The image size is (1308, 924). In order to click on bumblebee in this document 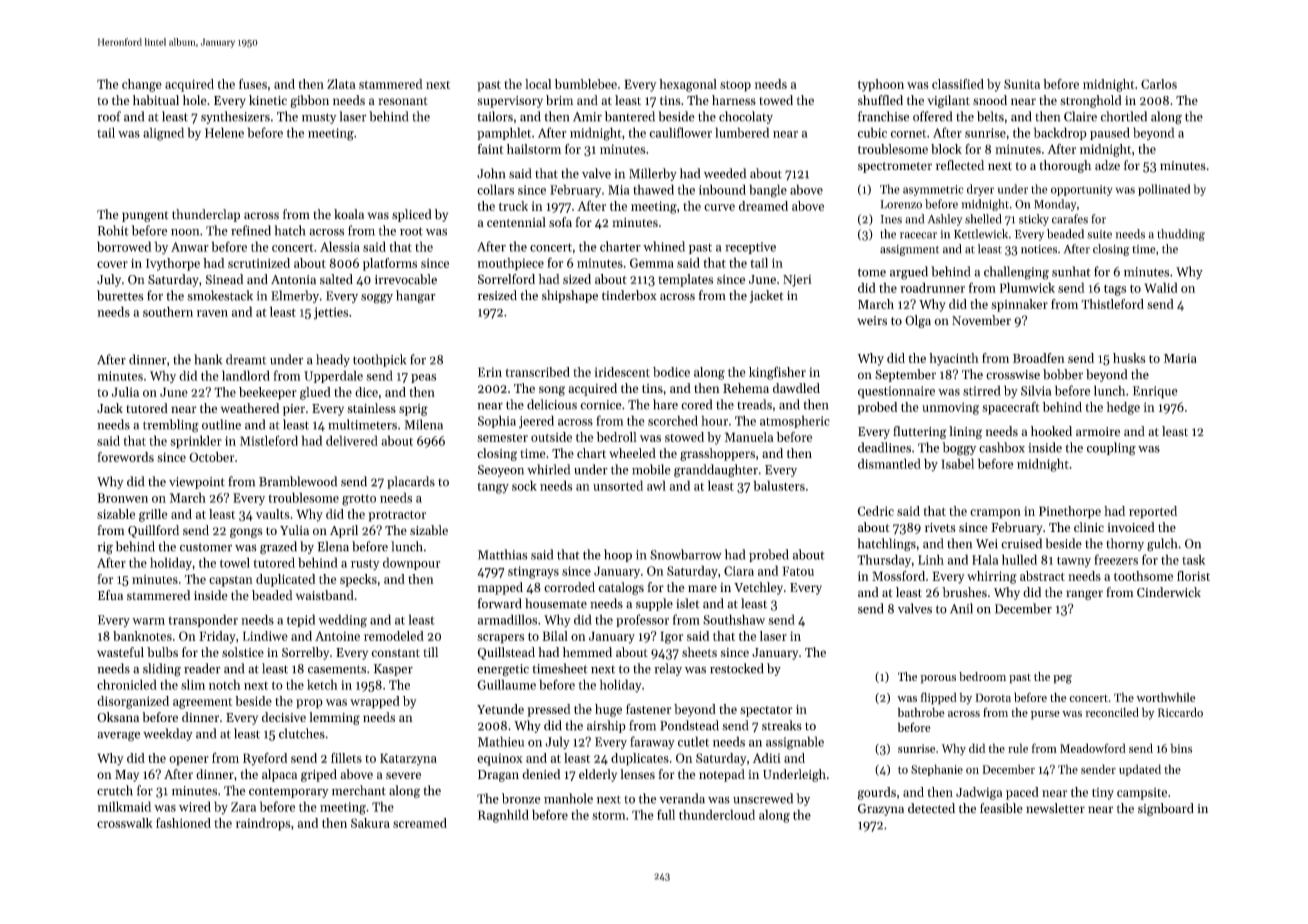, I will do `click(586, 84)`.
